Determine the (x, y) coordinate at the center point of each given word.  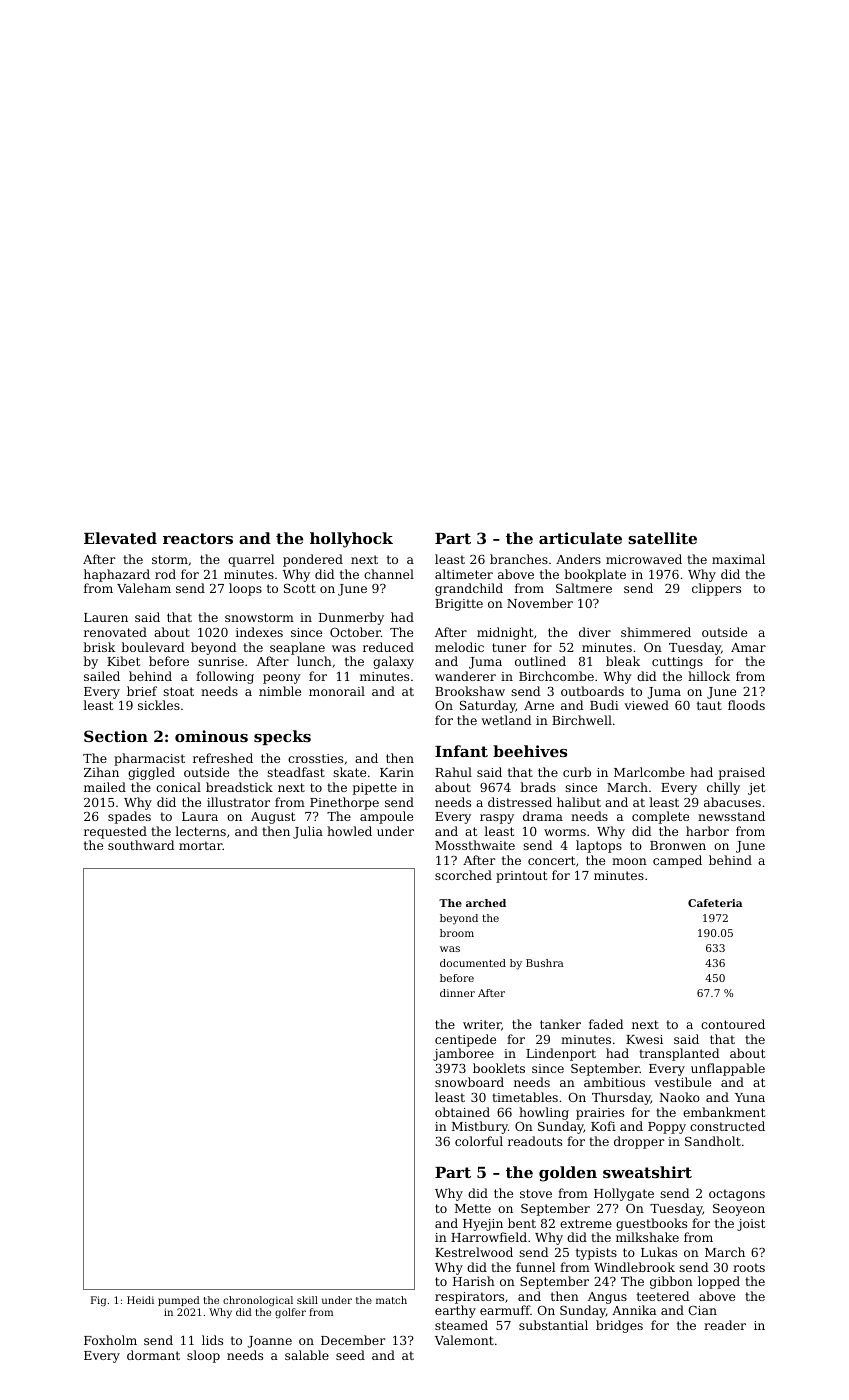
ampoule (386, 817)
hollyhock (351, 540)
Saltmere (584, 588)
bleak (623, 661)
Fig (98, 1301)
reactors (198, 538)
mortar (201, 845)
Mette (473, 1208)
